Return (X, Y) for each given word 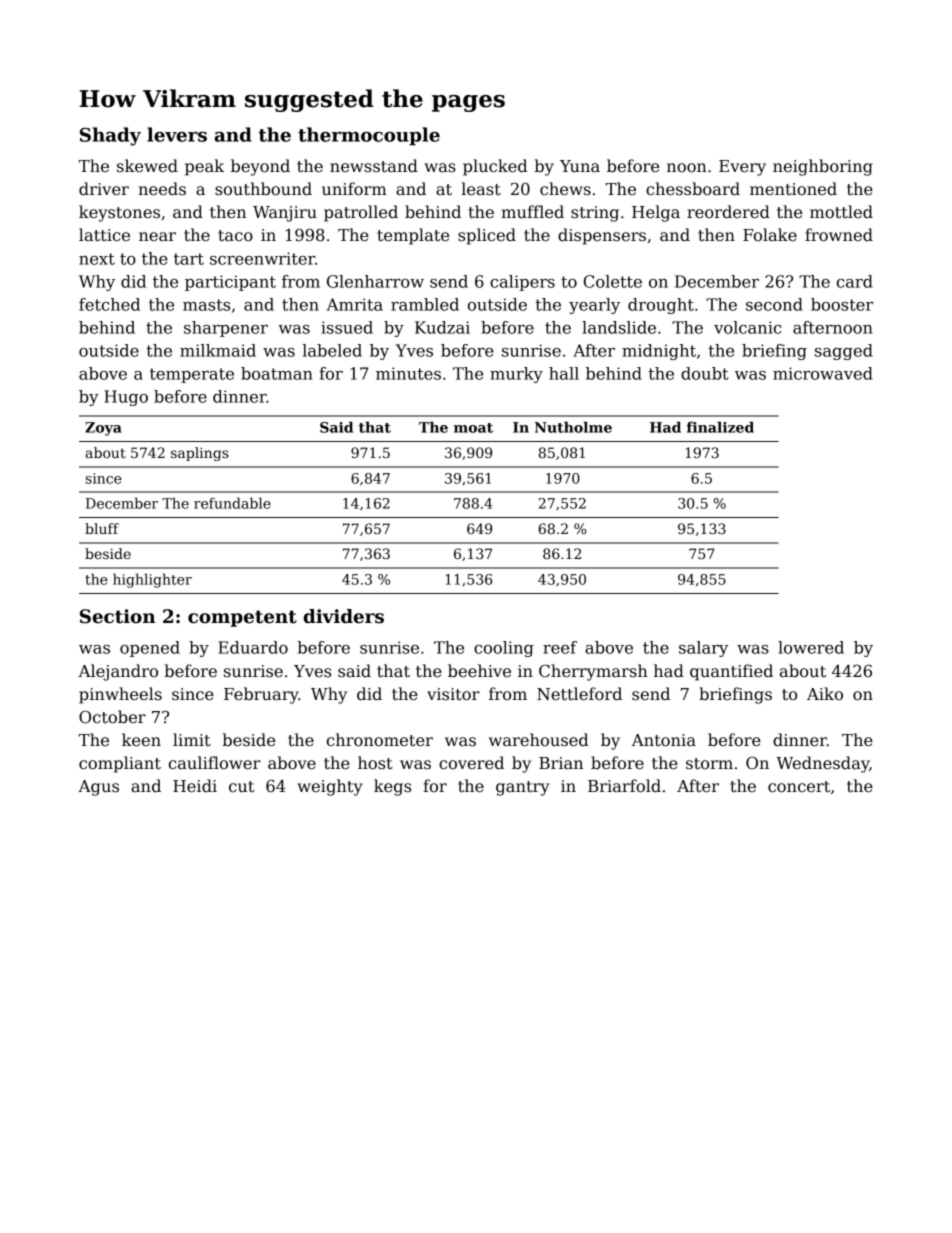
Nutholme (573, 427)
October (112, 717)
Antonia (664, 740)
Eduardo (253, 647)
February (261, 695)
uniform (354, 189)
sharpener (226, 329)
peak (204, 167)
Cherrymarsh (593, 672)
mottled (841, 212)
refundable (232, 503)
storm (709, 764)
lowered (811, 647)
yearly (594, 306)
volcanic (747, 327)
